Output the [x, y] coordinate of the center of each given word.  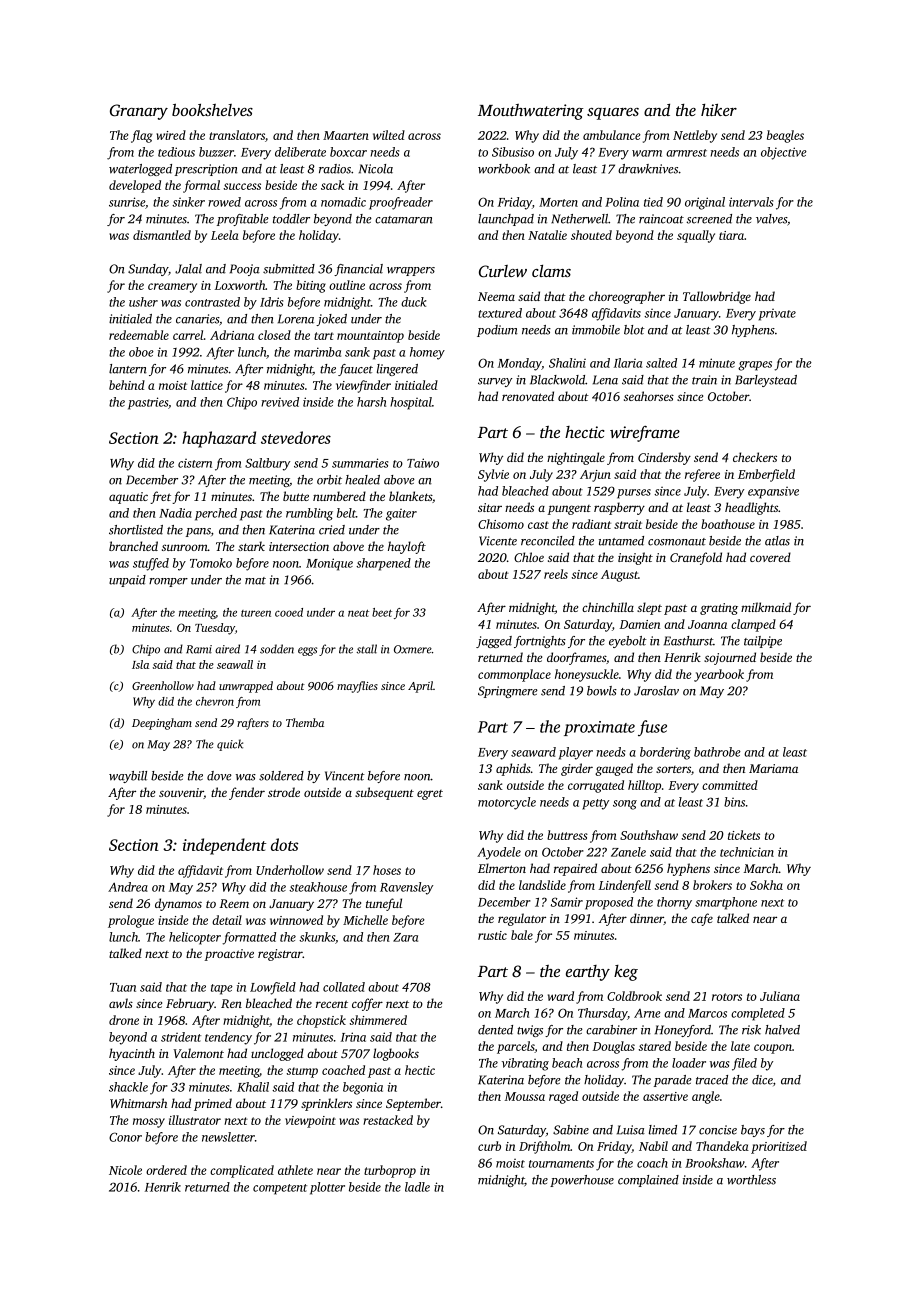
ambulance [612, 135]
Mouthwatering [530, 112]
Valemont [199, 1053]
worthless [751, 1180]
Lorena [296, 319]
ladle [417, 1187]
